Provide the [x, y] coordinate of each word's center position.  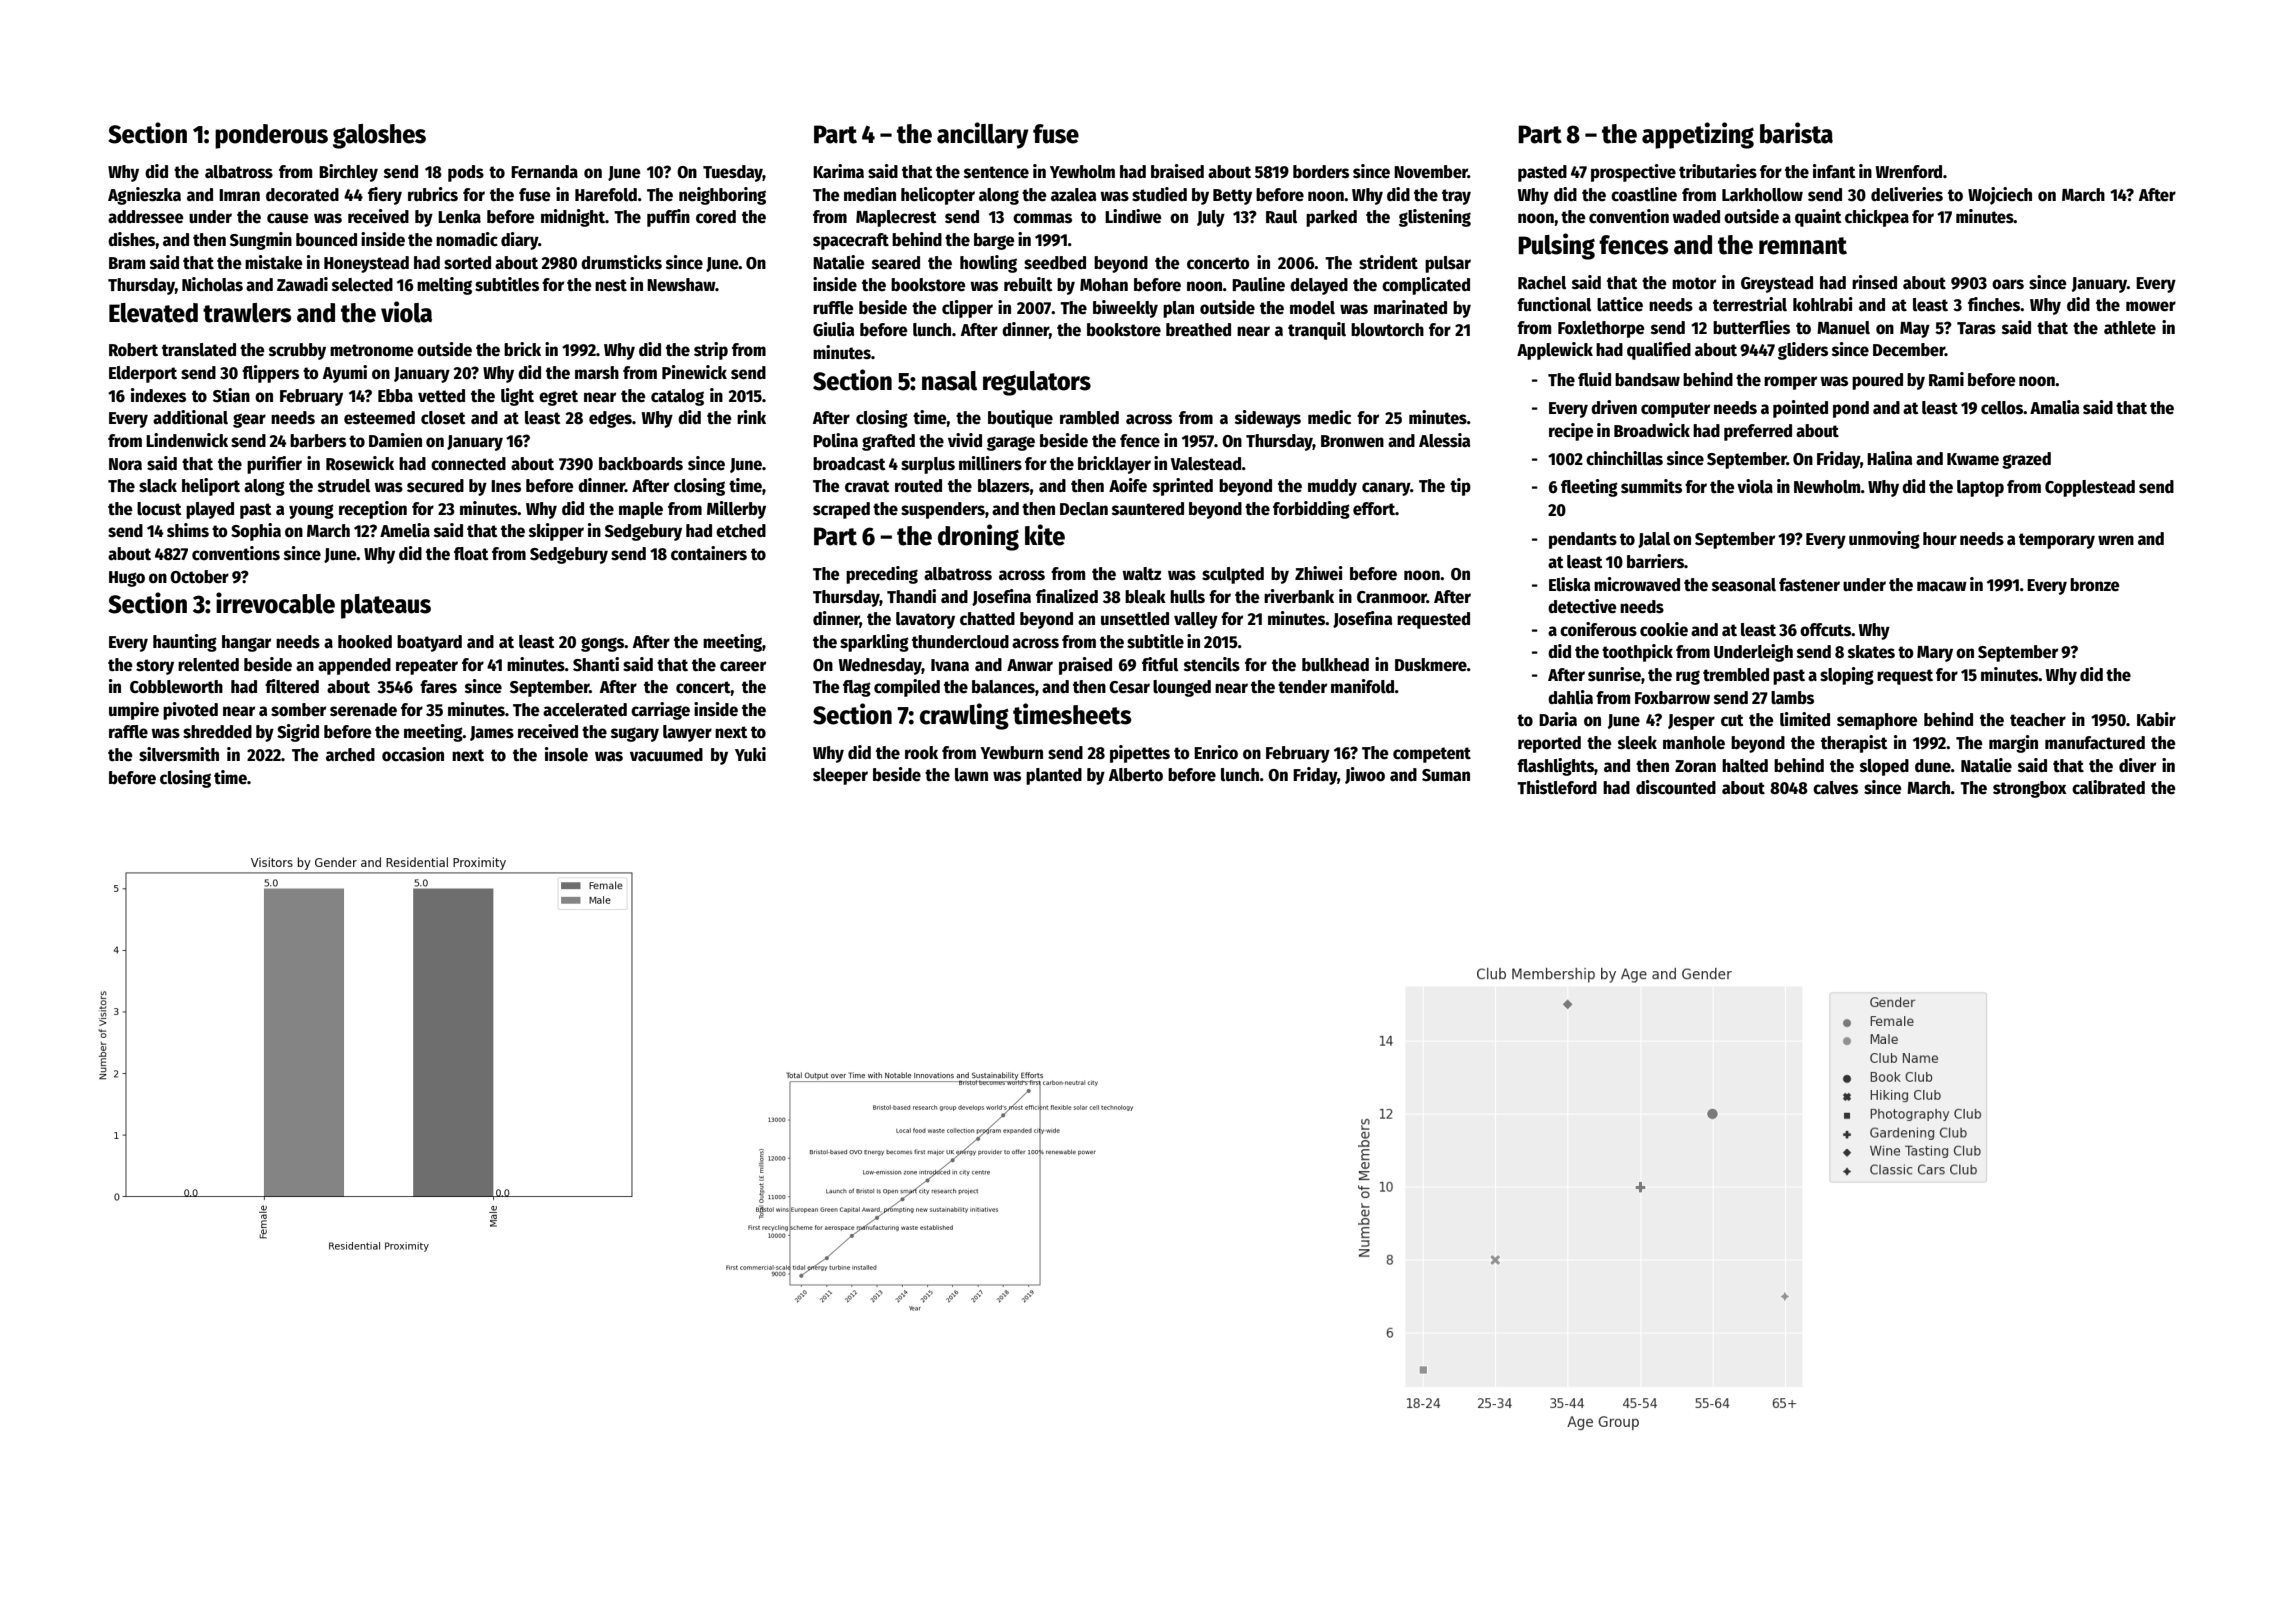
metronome [372, 350]
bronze [2095, 585]
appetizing [1698, 135]
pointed [1800, 409]
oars [2008, 284]
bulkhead [1335, 665]
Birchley [348, 173]
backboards [641, 464]
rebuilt [1028, 284]
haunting [185, 643]
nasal [949, 381]
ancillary [983, 135]
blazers [1004, 486]
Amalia [2055, 407]
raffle [128, 732]
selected [362, 285]
